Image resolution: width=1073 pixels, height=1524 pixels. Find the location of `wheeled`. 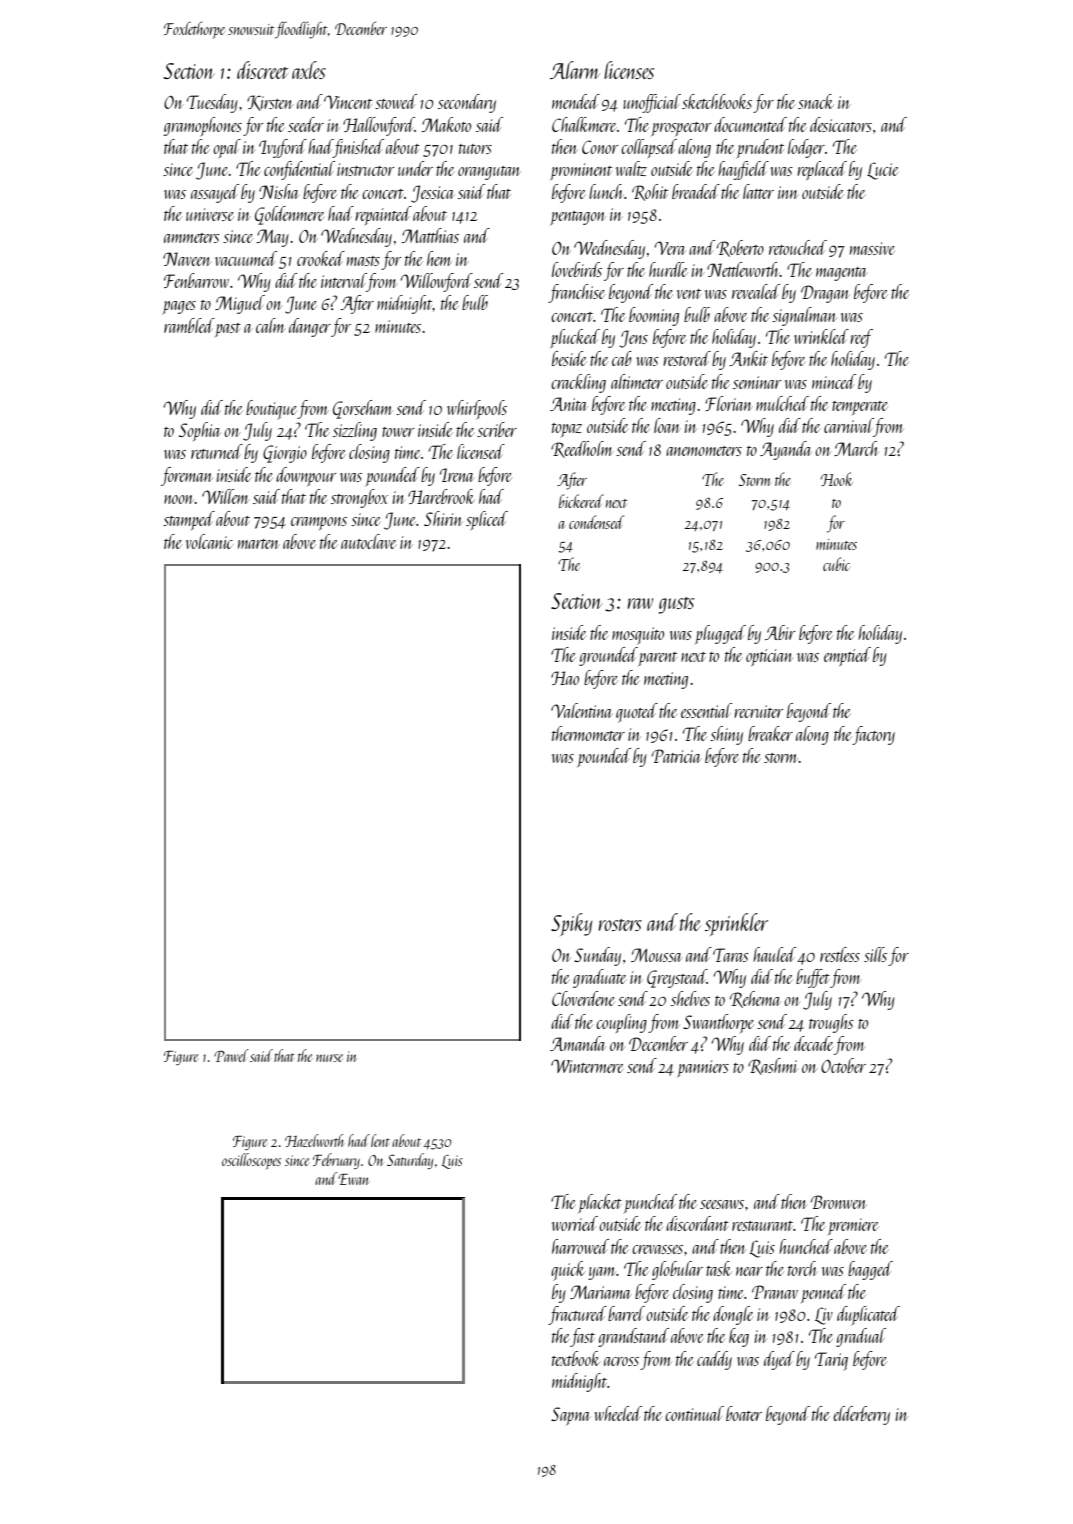

wheeled is located at coordinates (618, 1413).
